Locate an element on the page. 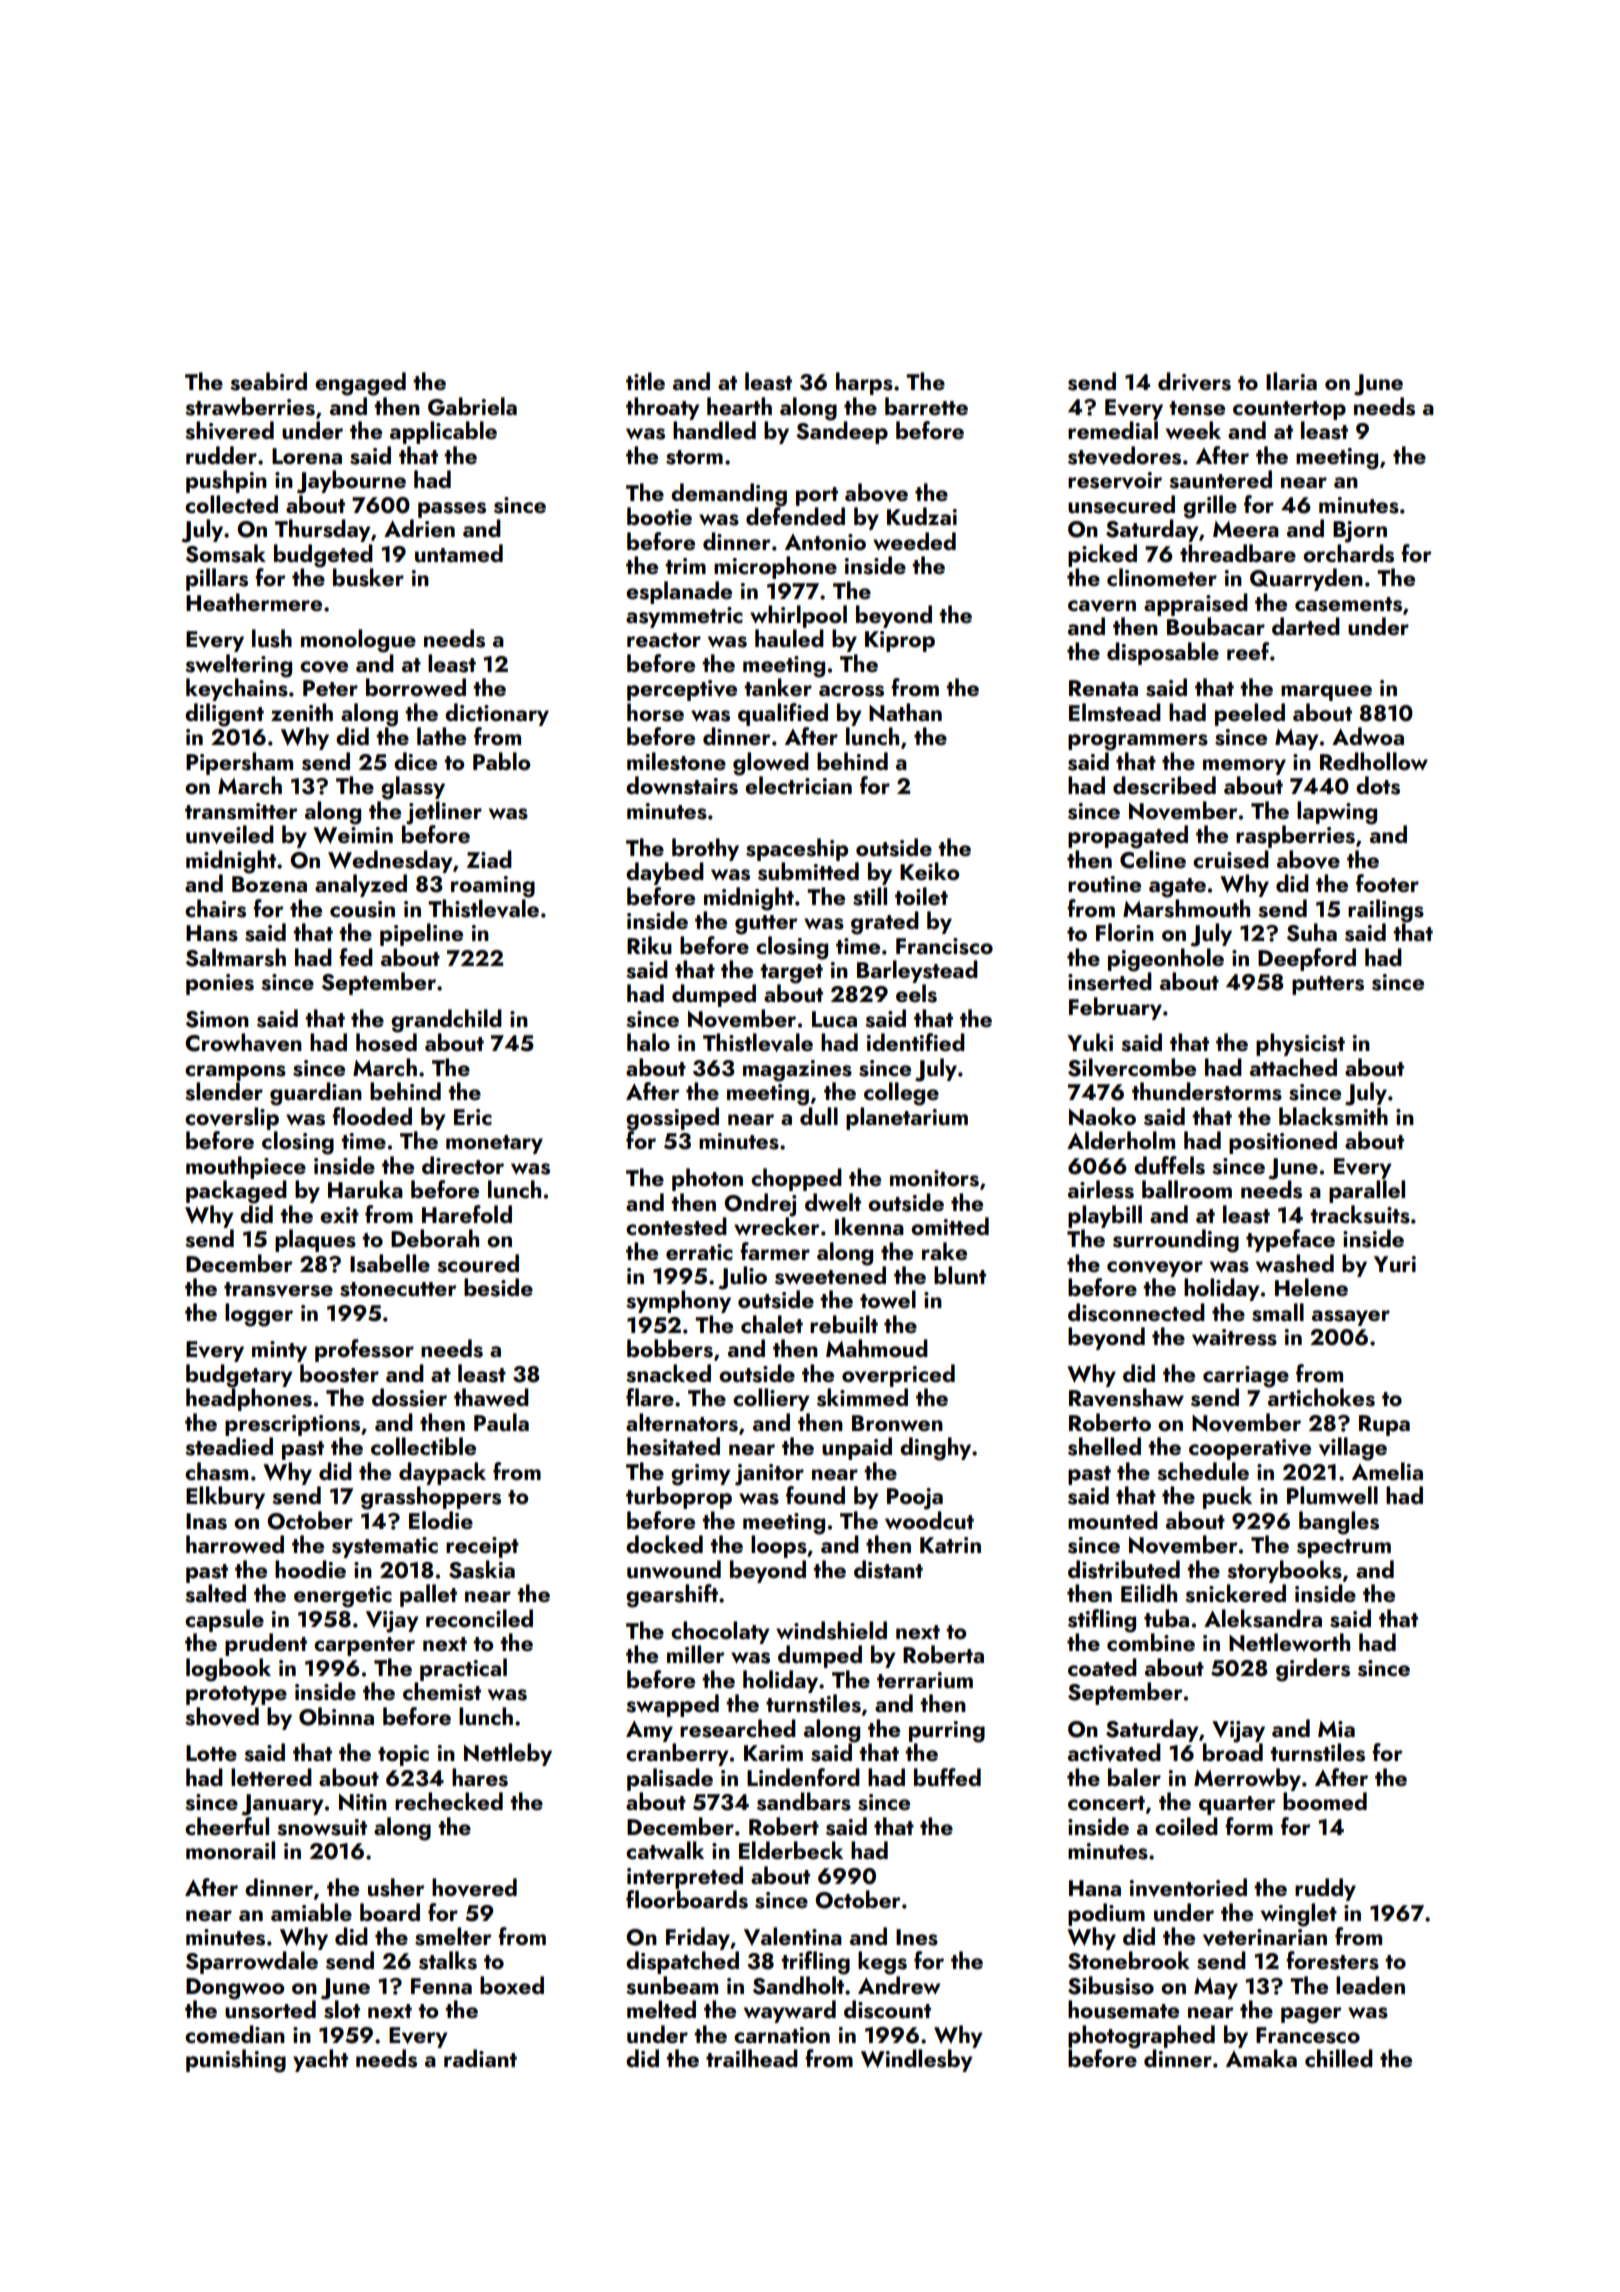 This image has height=2292, width=1620. handled is located at coordinates (714, 430).
